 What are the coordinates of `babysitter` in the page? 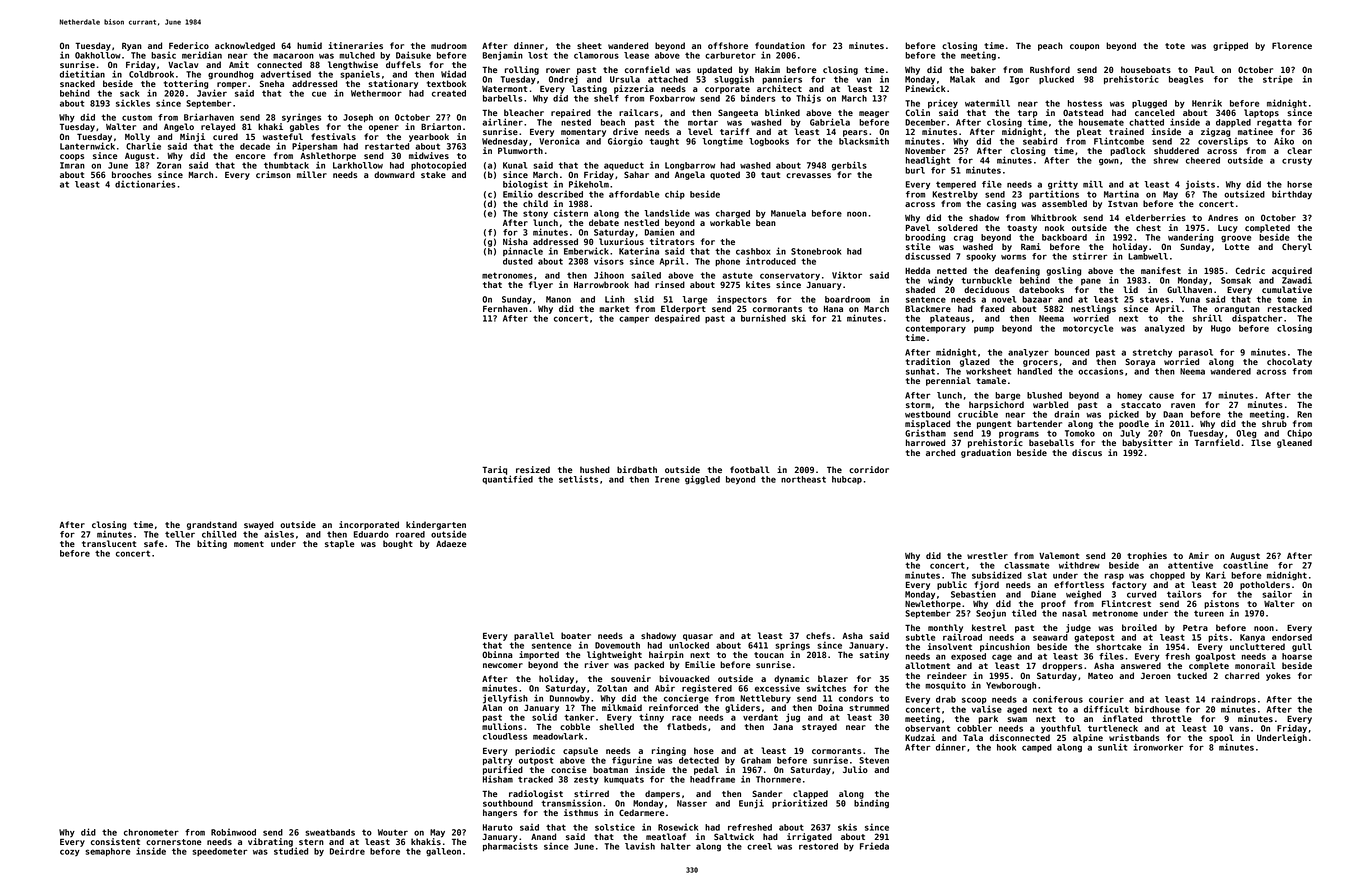 It's located at (1147, 443).
